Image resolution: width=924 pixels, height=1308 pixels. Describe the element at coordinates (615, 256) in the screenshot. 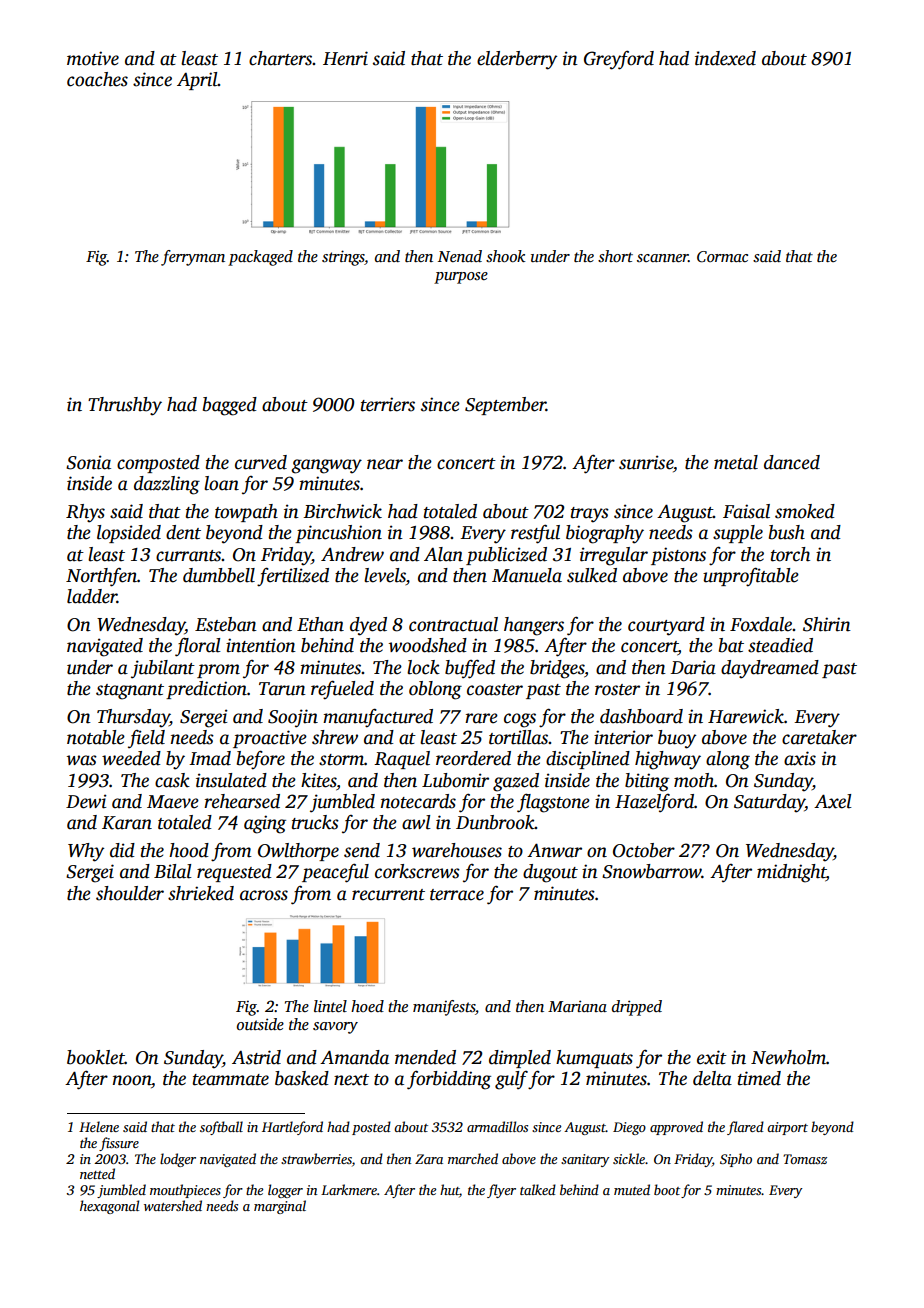

I see `short` at that location.
